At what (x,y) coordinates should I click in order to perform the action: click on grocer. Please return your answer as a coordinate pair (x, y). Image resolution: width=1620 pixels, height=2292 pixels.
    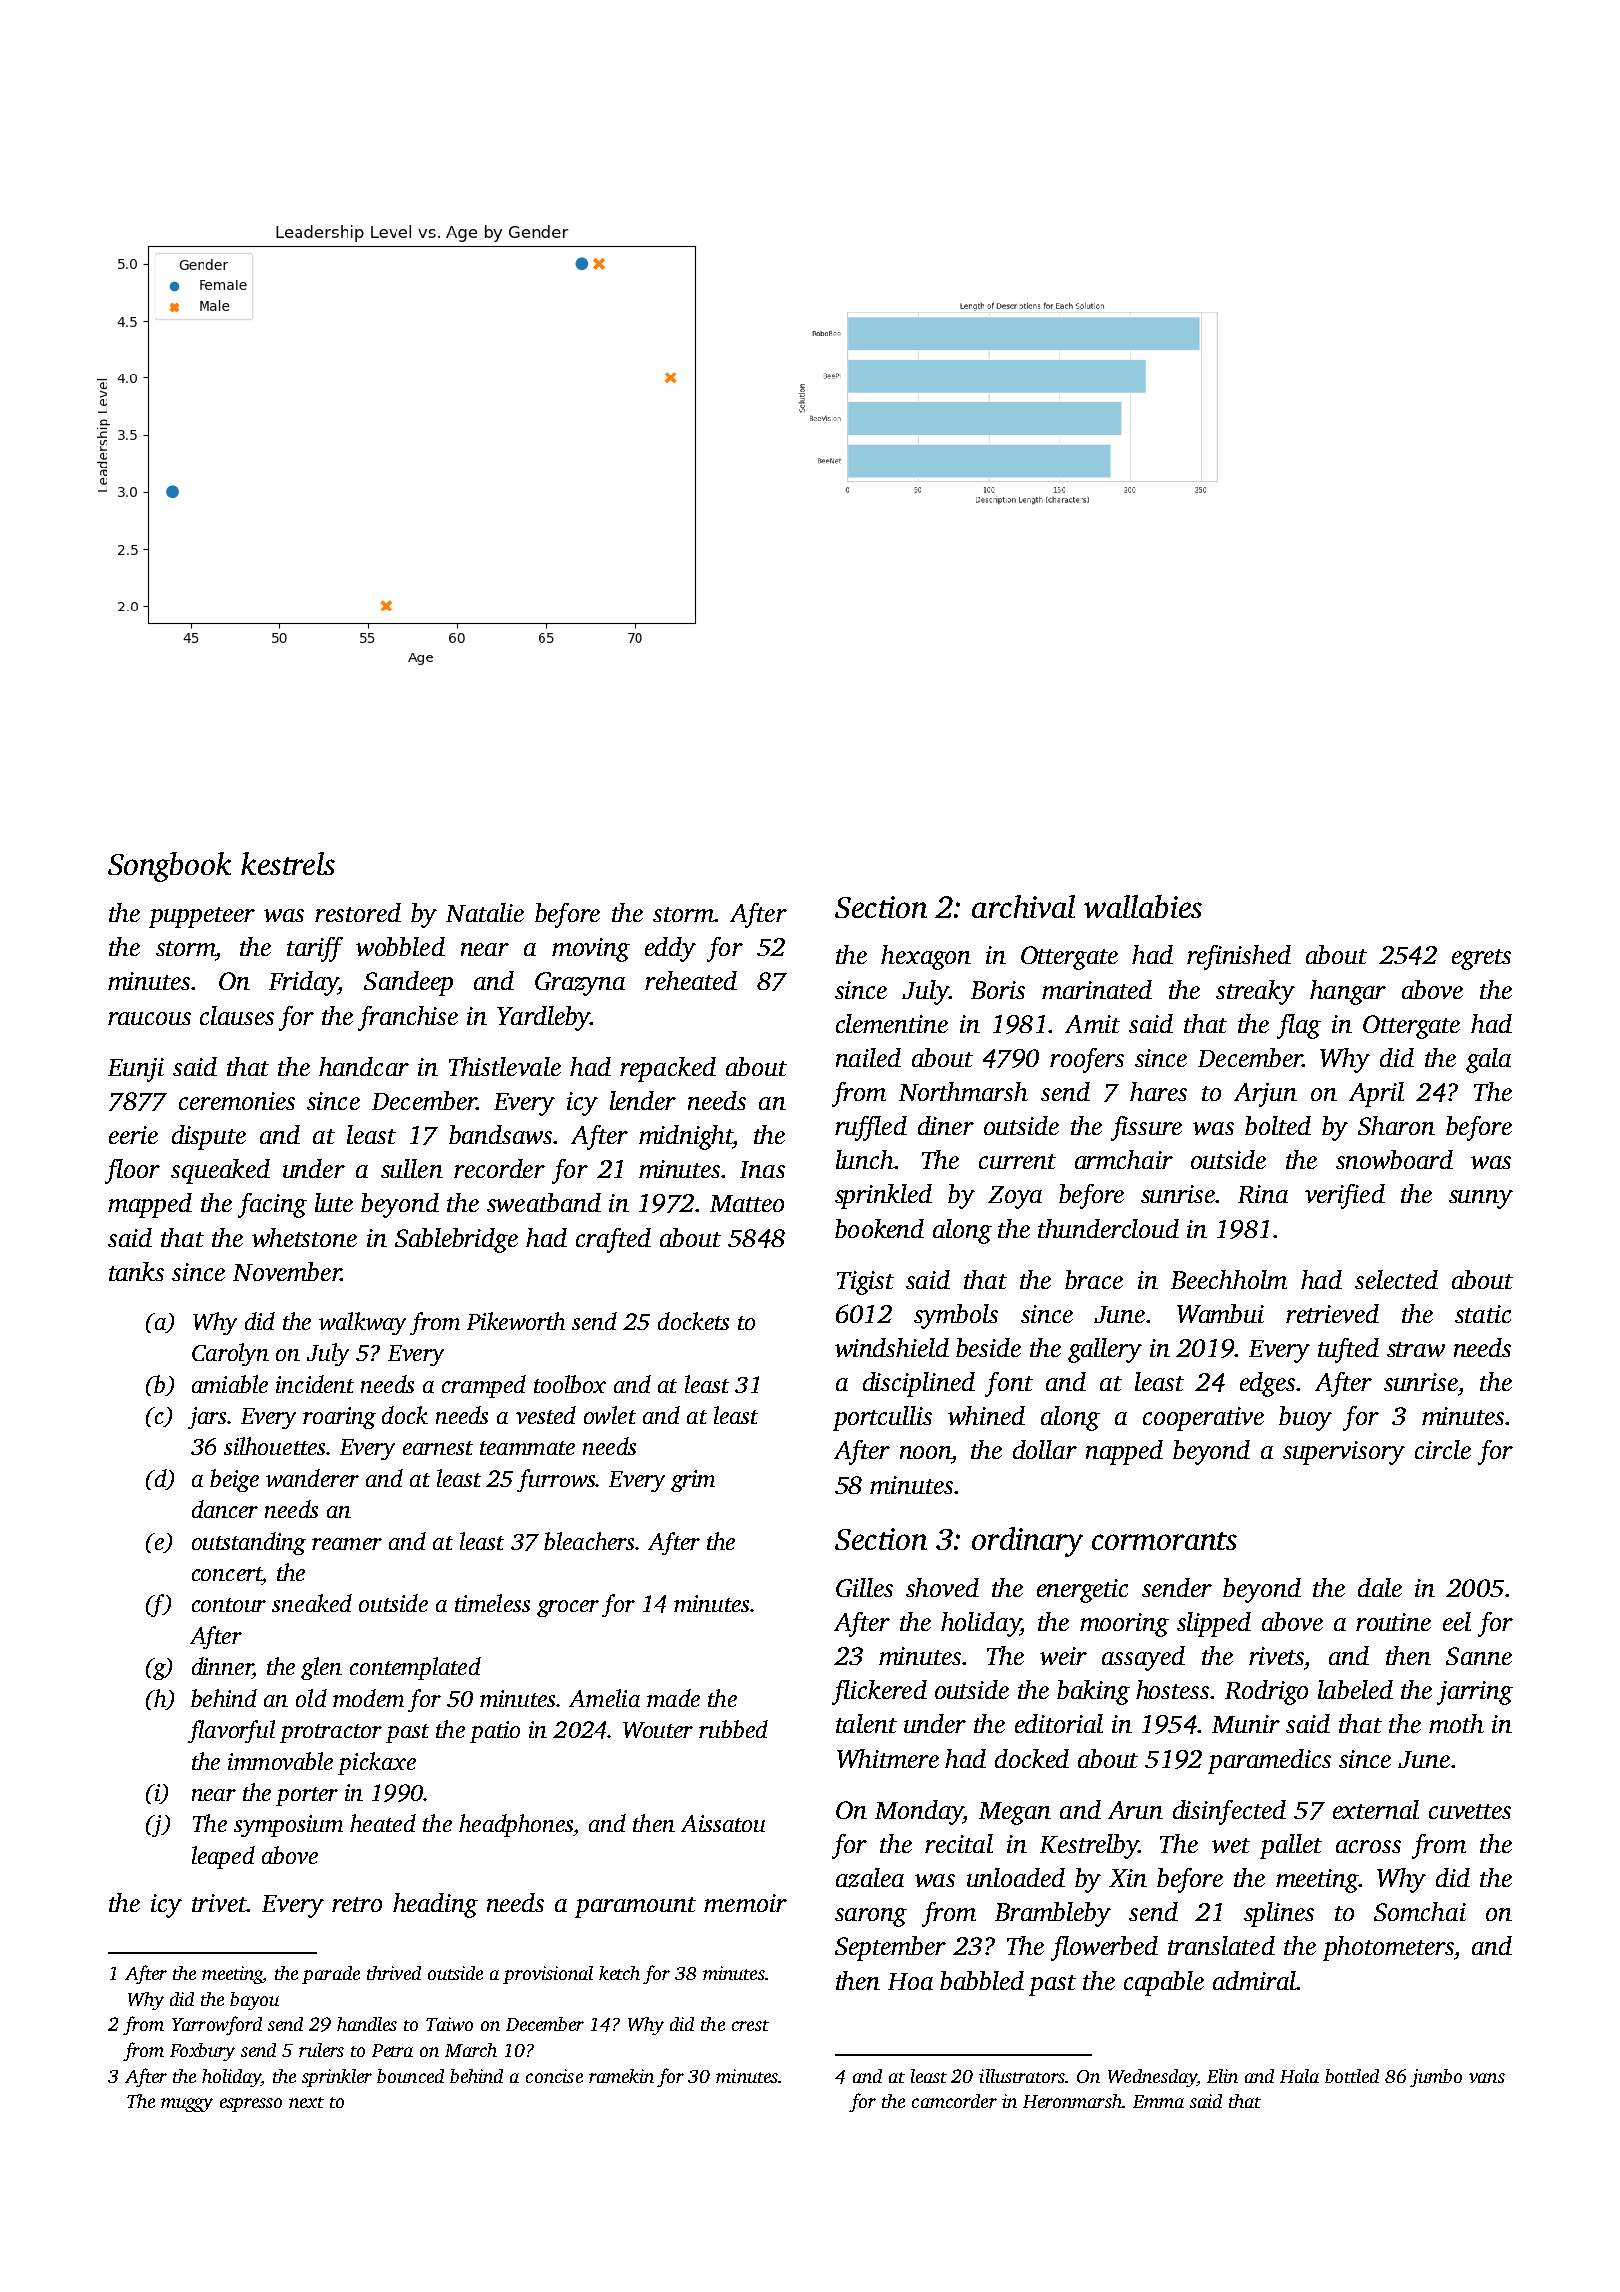
    Looking at the image, I should click on (568, 1608).
